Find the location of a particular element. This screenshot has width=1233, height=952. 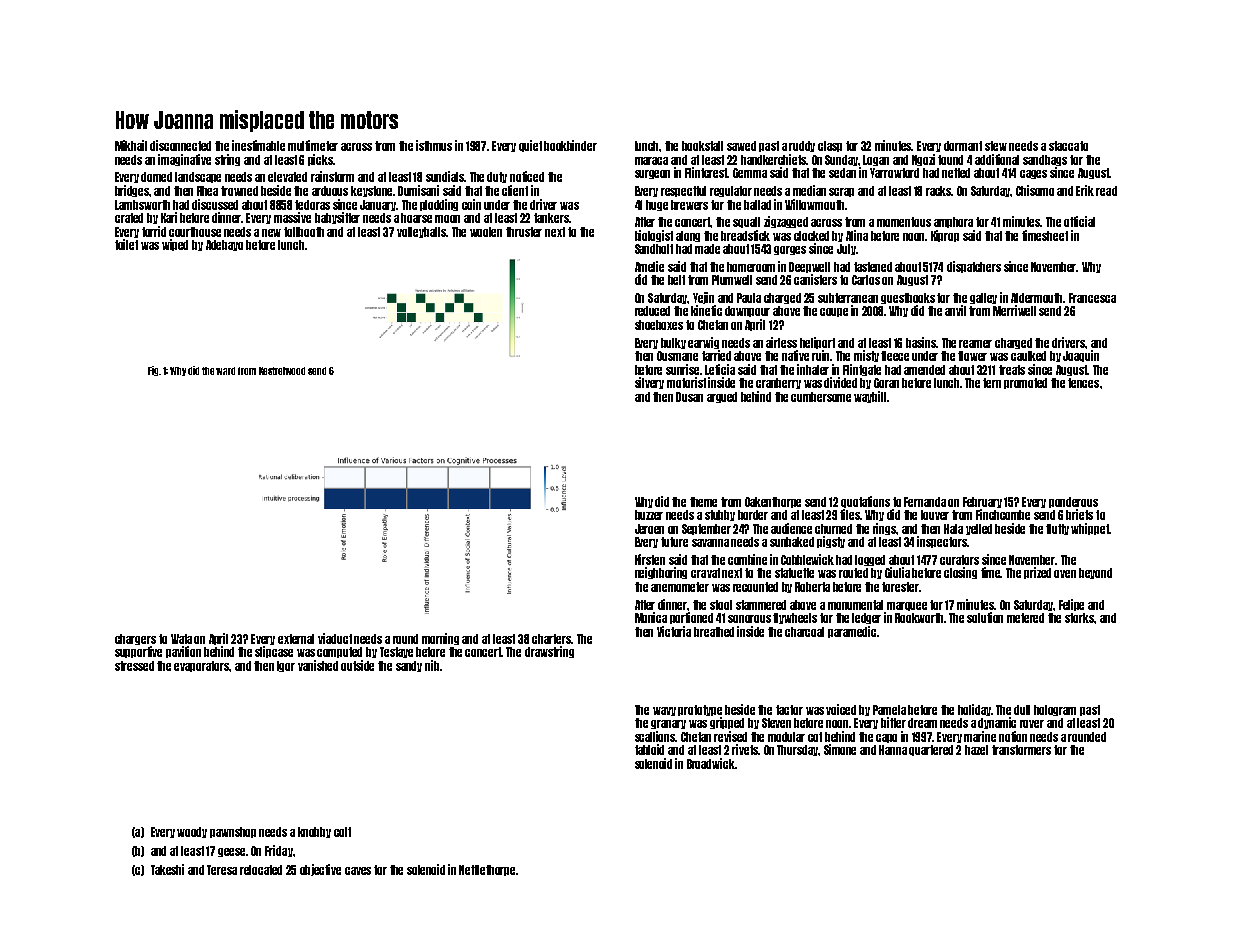

Nettlethorpe is located at coordinates (487, 870).
